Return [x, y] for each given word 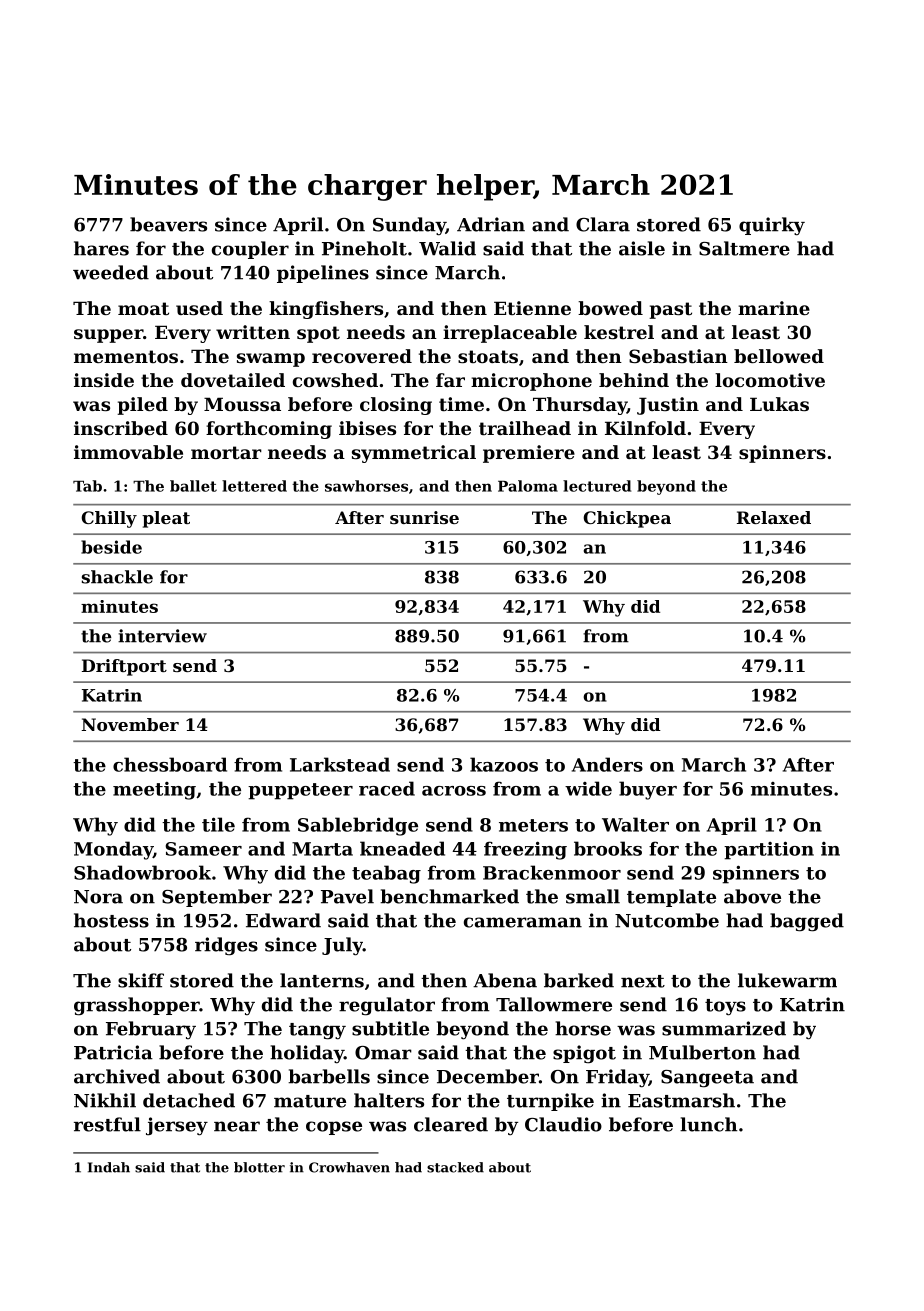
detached [189, 1100]
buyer [648, 790]
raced [387, 788]
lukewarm [787, 980]
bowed [610, 308]
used [199, 308]
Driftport [124, 667]
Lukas [779, 404]
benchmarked [449, 896]
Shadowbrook [142, 872]
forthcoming [269, 430]
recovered [362, 356]
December [488, 1076]
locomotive [770, 380]
